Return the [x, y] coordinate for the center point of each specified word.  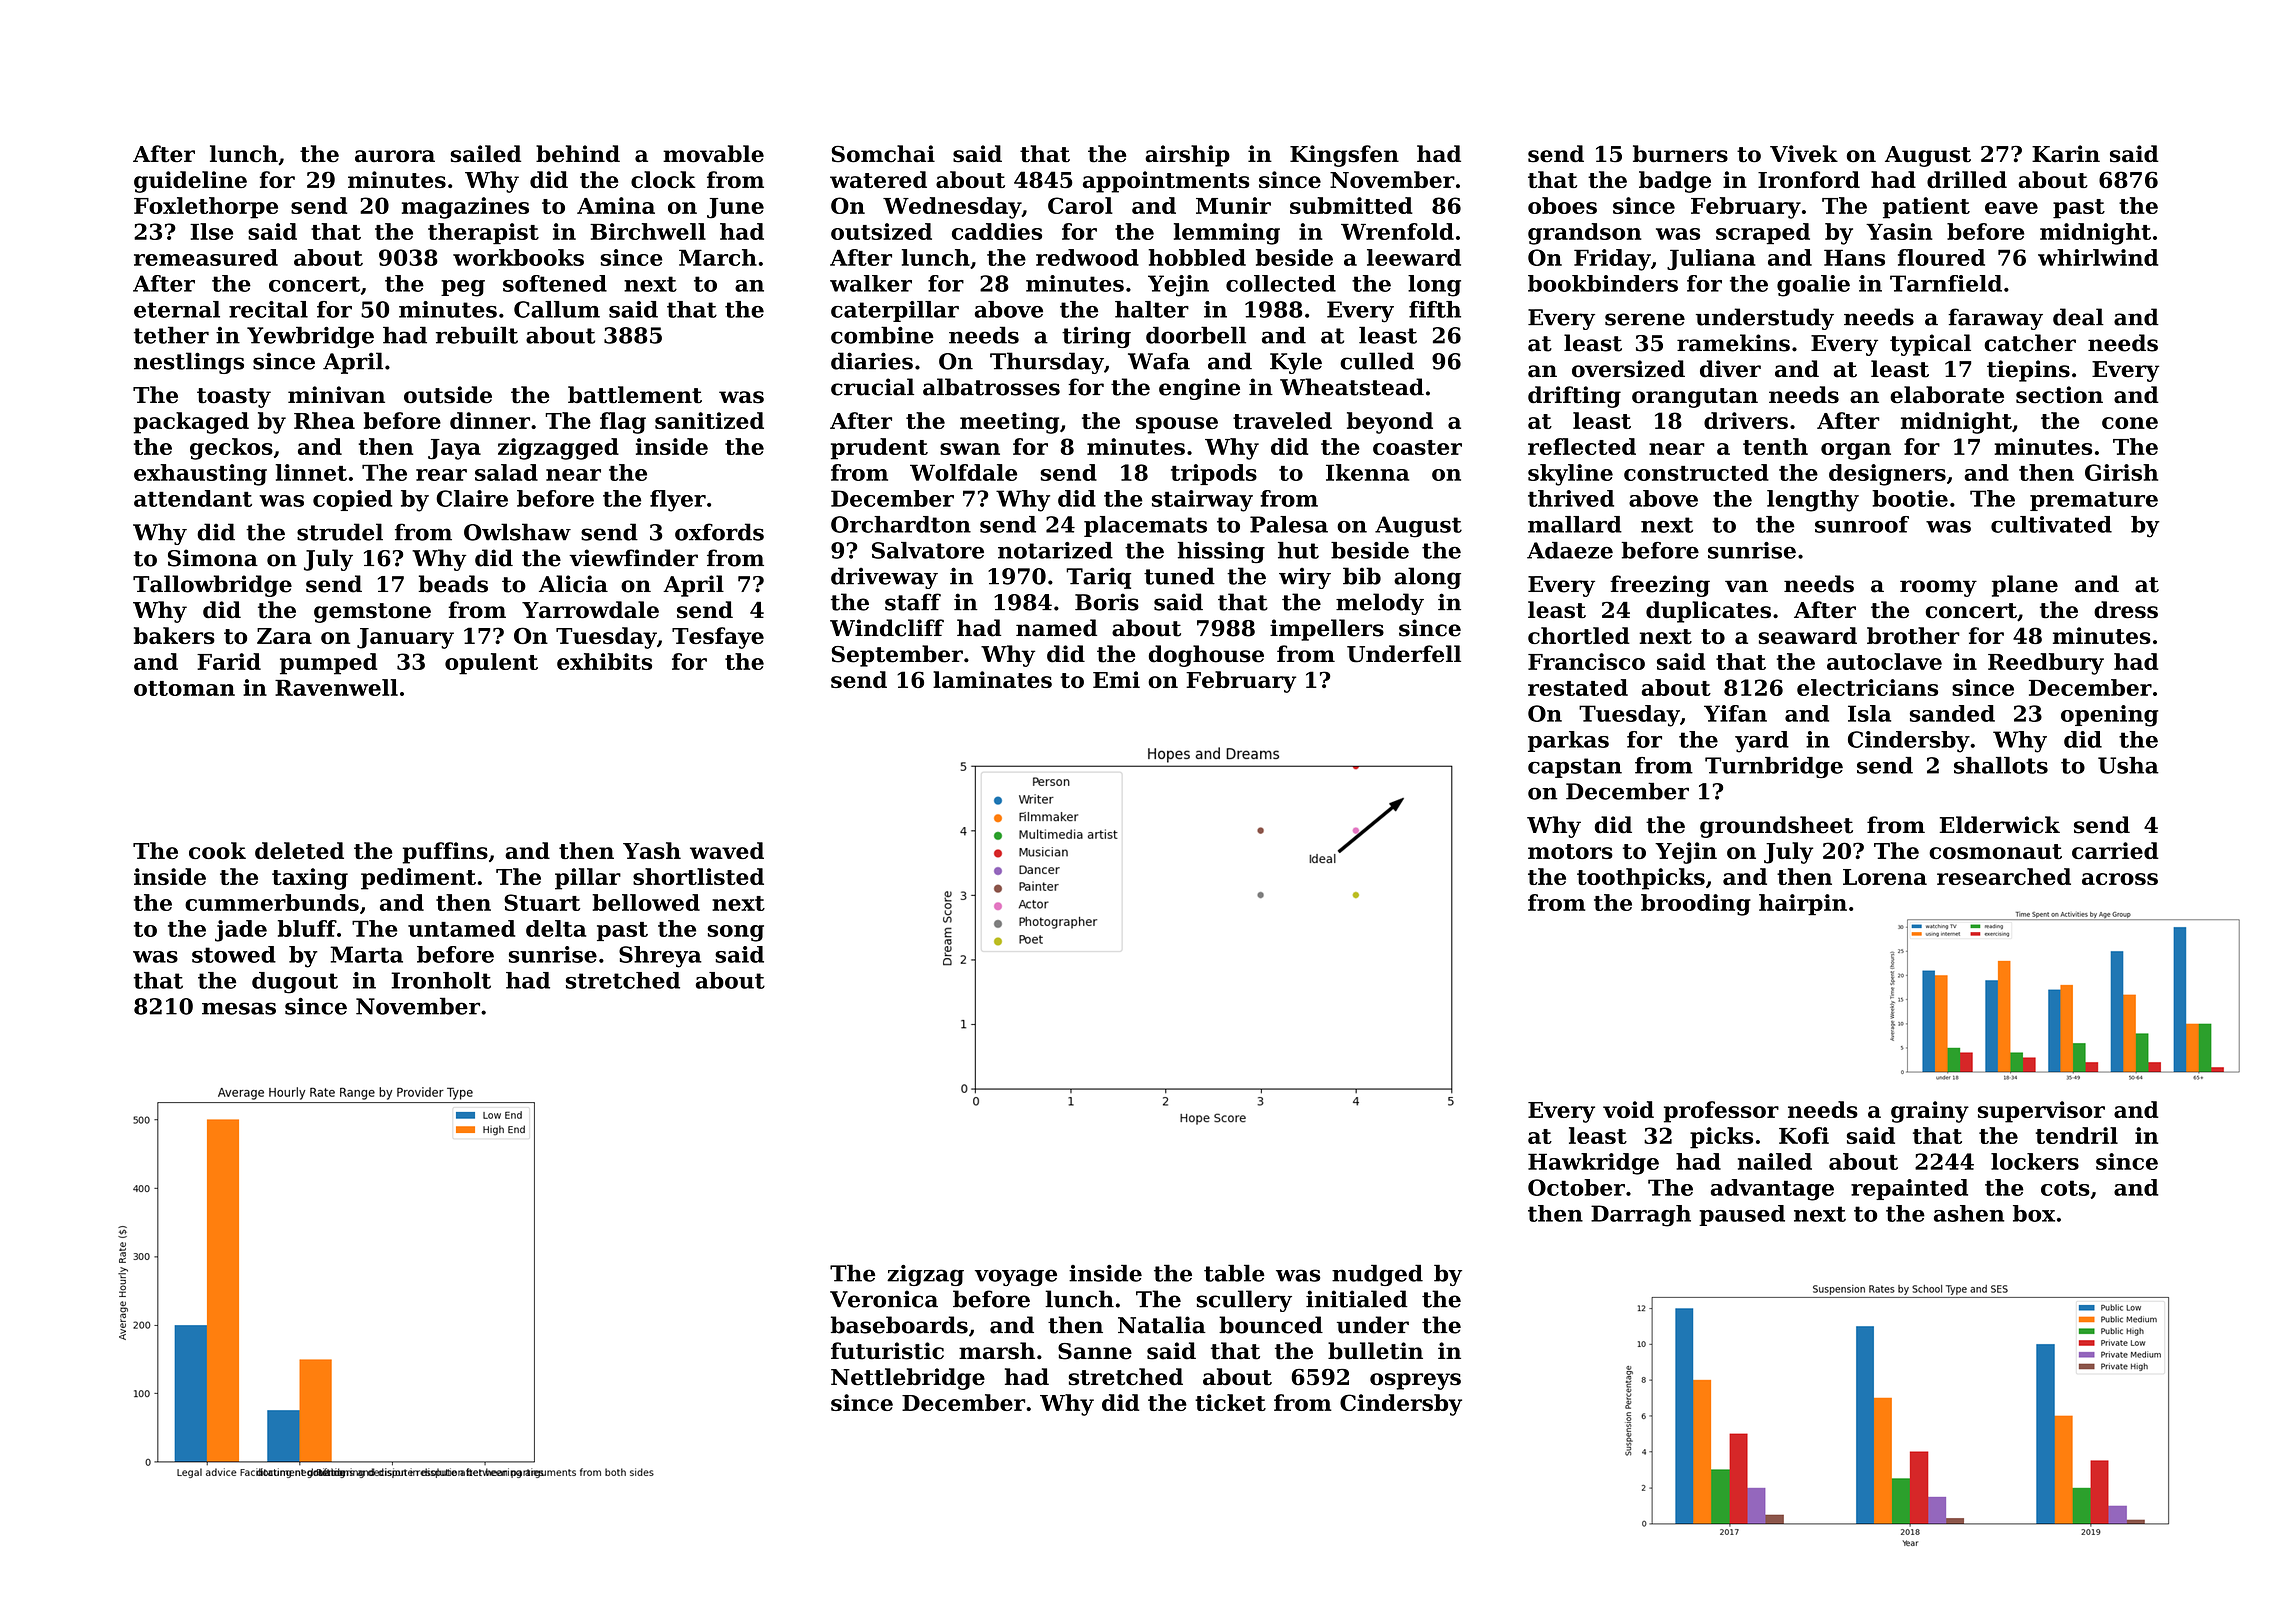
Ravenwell [336, 687]
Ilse [211, 231]
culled [1377, 361]
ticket [1230, 1402]
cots [2065, 1188]
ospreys [1415, 1381]
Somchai [883, 154]
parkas [1568, 741]
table [1234, 1273]
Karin [2066, 153]
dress [2126, 610]
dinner [490, 420]
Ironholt [441, 980]
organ [1856, 451]
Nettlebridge [908, 1379]
